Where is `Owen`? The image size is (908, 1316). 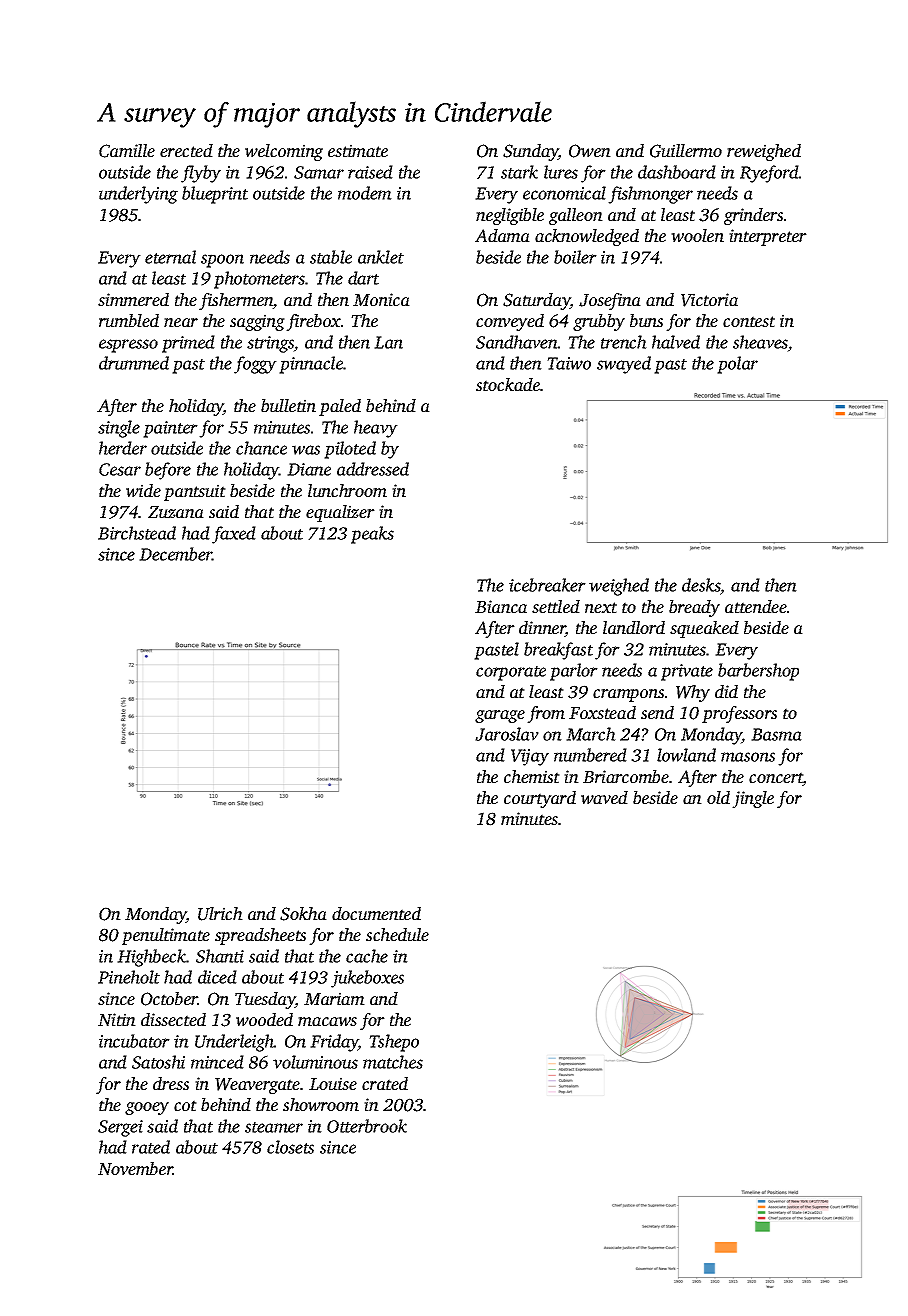
Owen is located at coordinates (590, 151).
